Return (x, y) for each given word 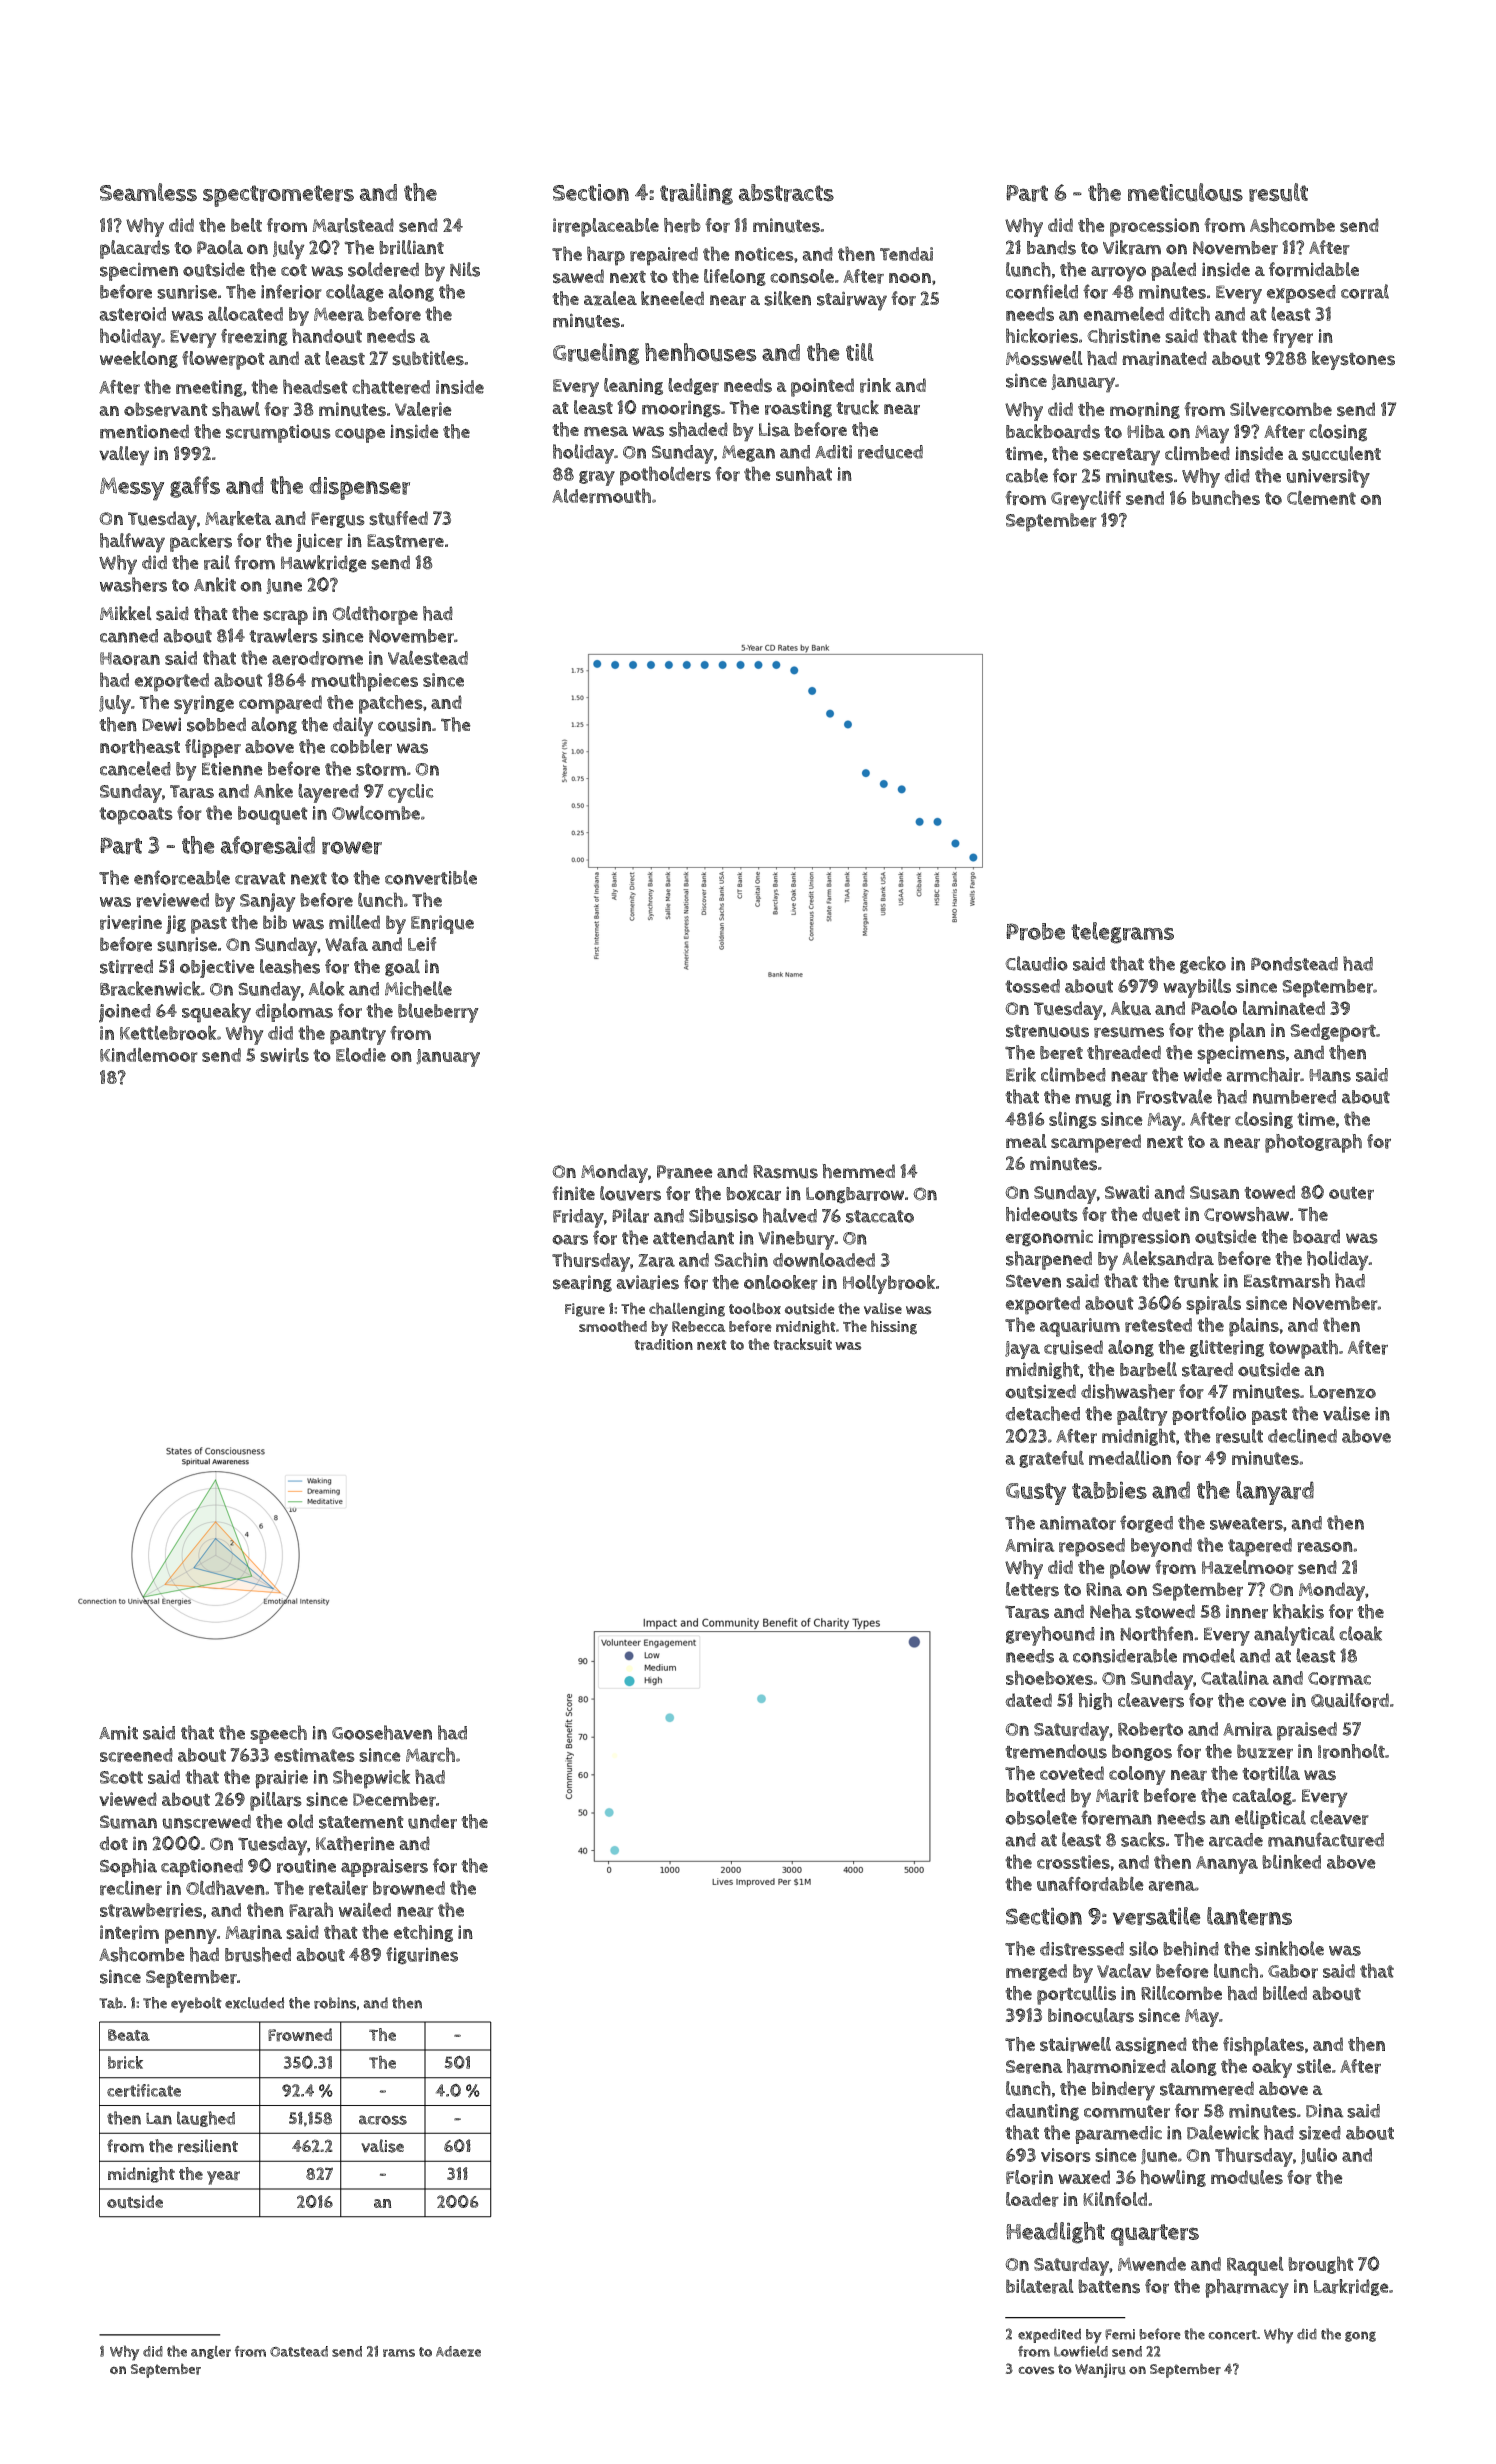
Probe (1035, 932)
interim (129, 1932)
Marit (1117, 1795)
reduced (890, 452)
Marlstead (353, 225)
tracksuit (802, 1344)
